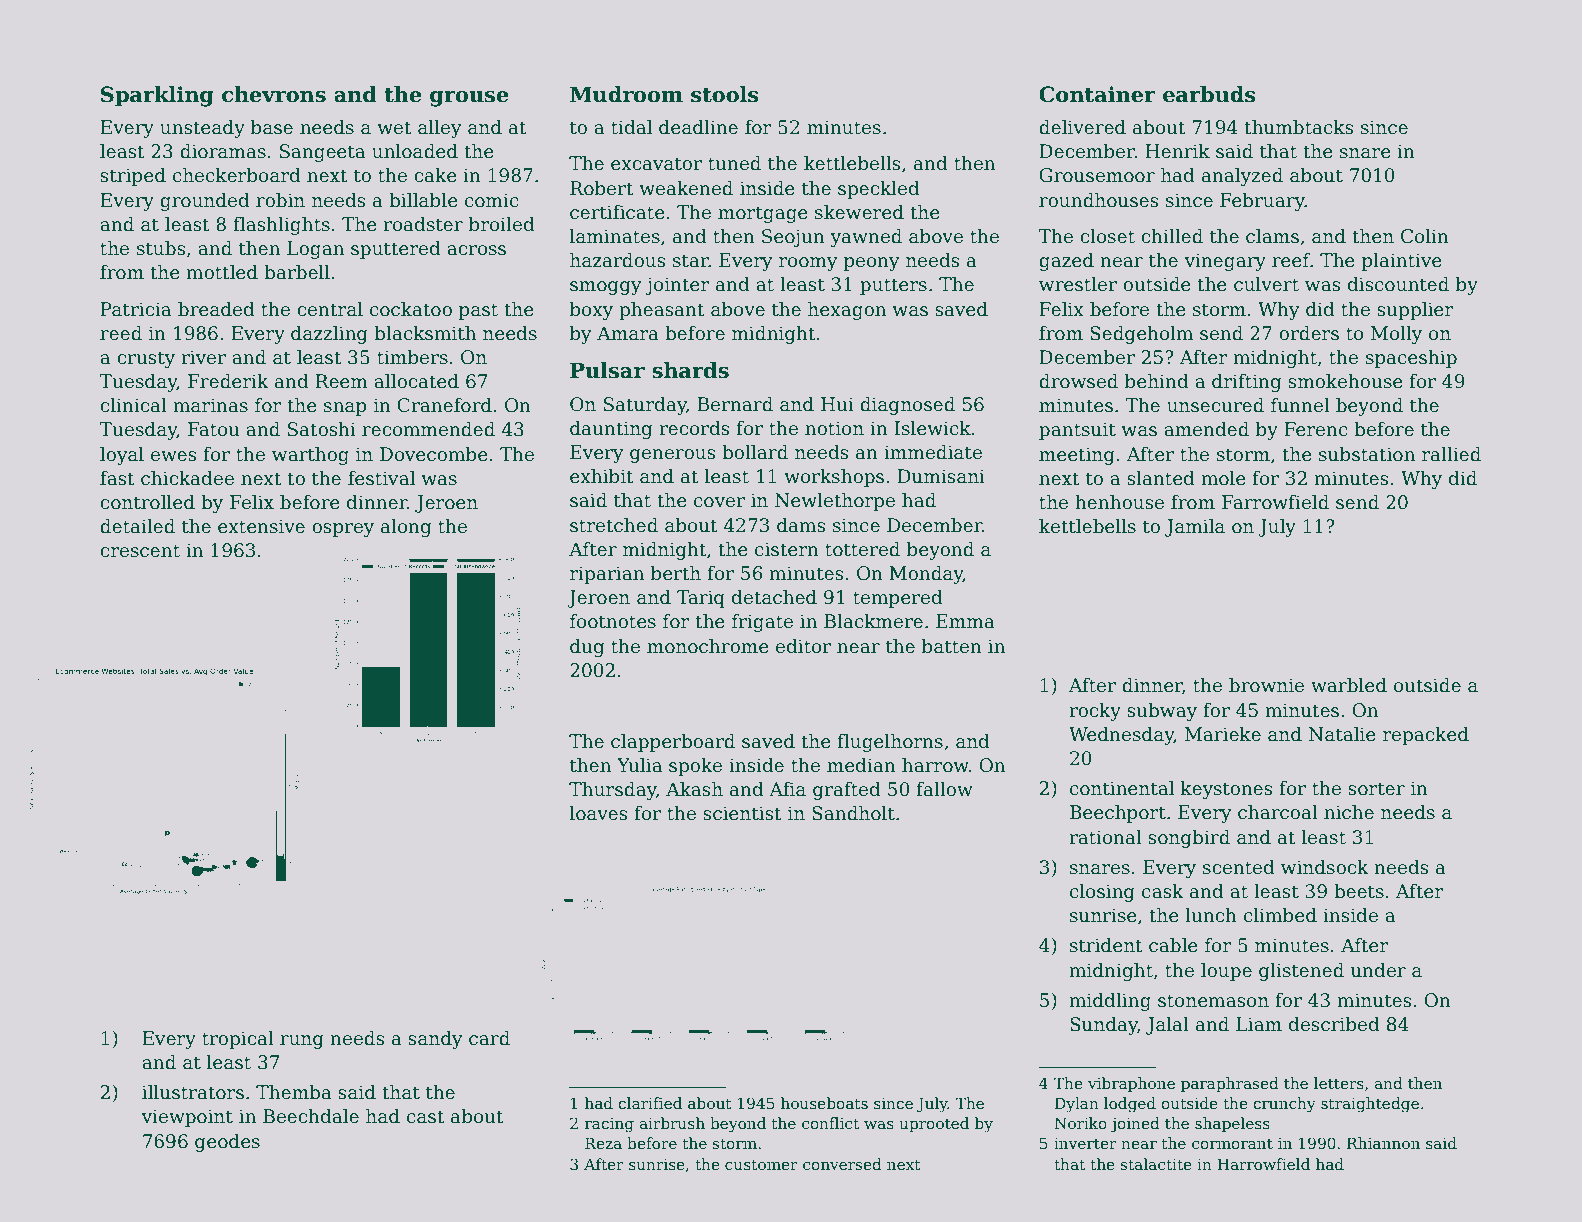 The image size is (1582, 1222). Describe the element at coordinates (1141, 335) in the screenshot. I see `Sedgeholm` at that location.
